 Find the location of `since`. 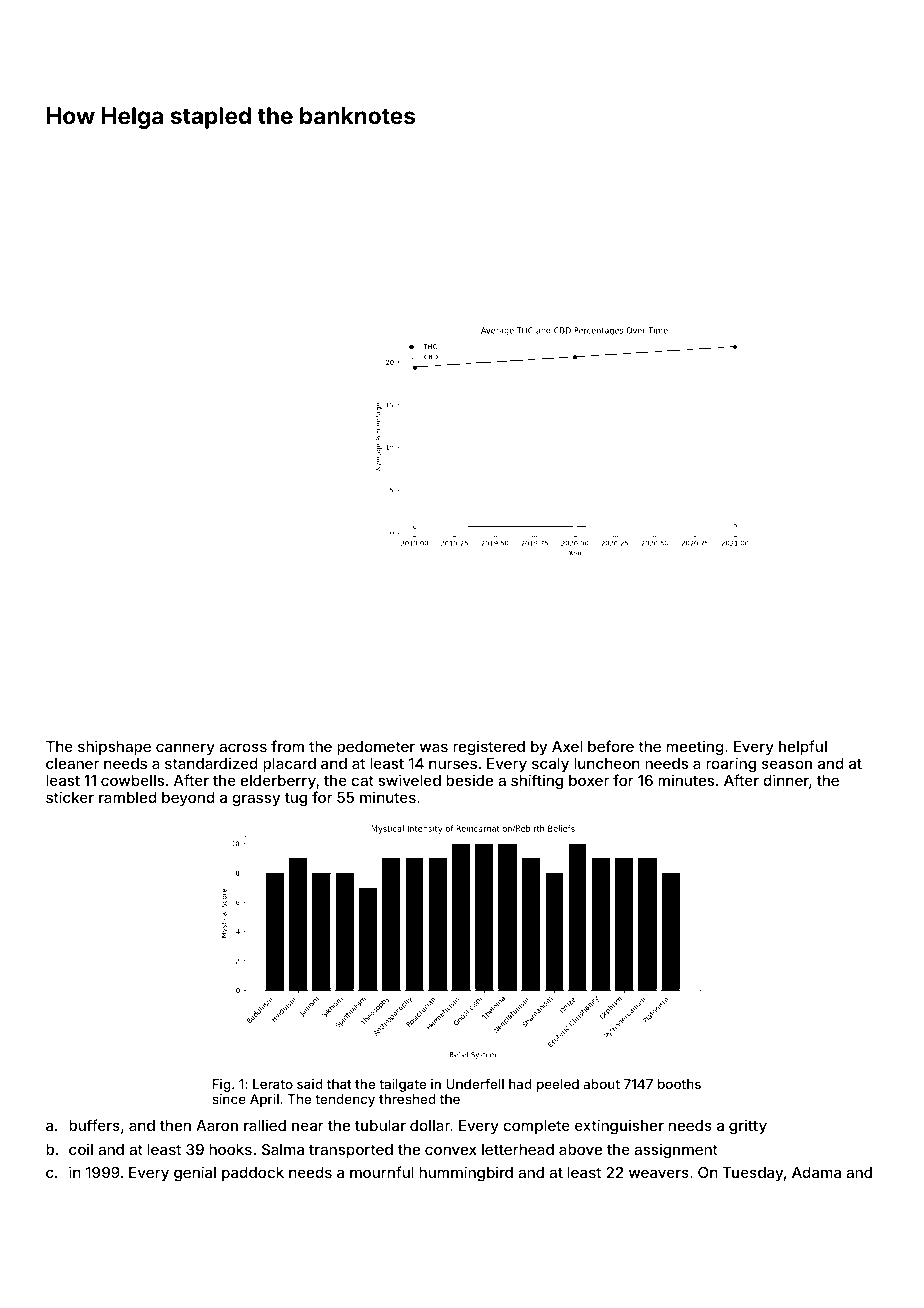

since is located at coordinates (229, 1099).
